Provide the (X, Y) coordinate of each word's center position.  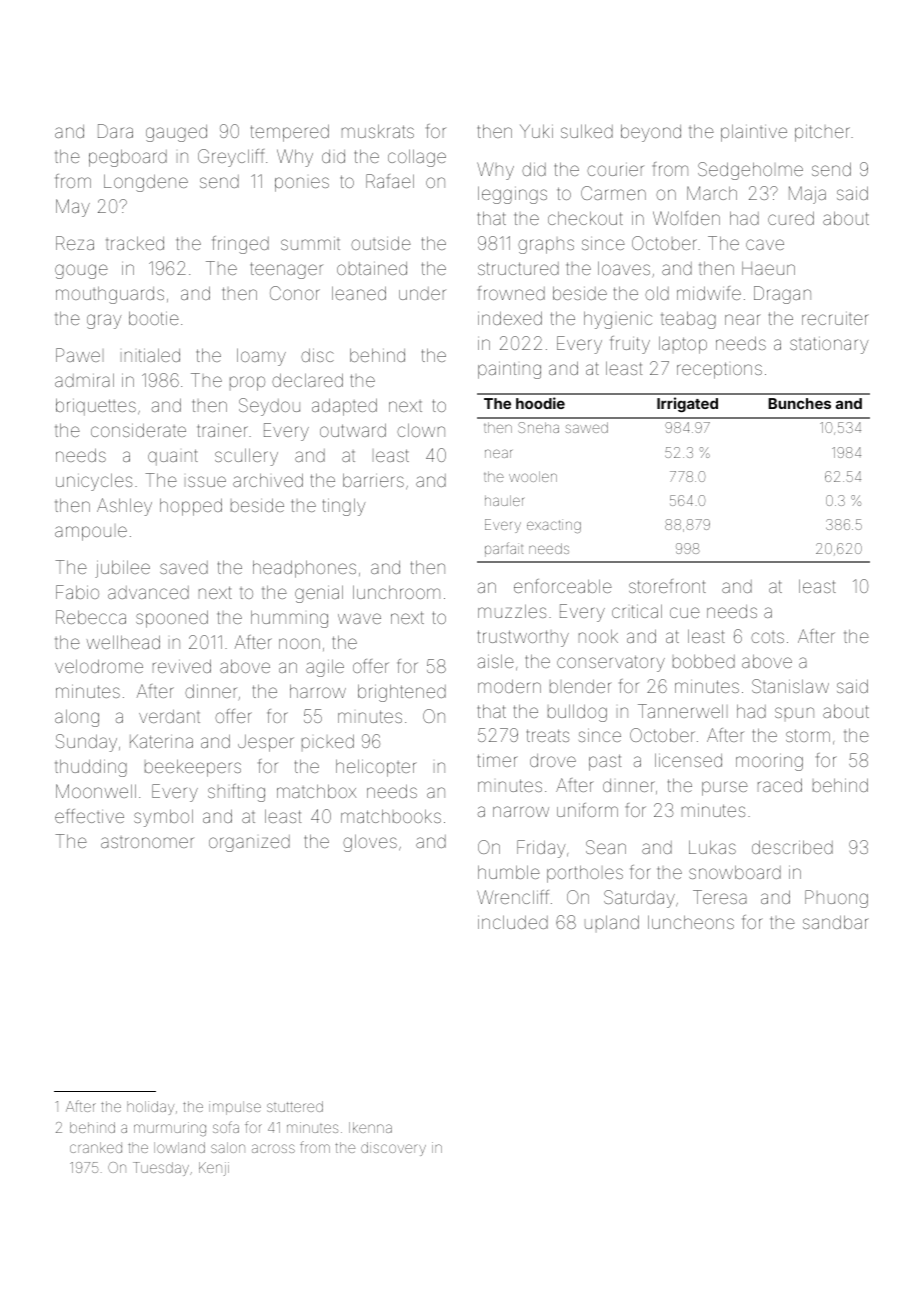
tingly (344, 507)
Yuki (536, 131)
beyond (651, 133)
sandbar (836, 922)
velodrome (99, 666)
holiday (150, 1108)
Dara (115, 131)
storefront (667, 586)
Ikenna (370, 1127)
